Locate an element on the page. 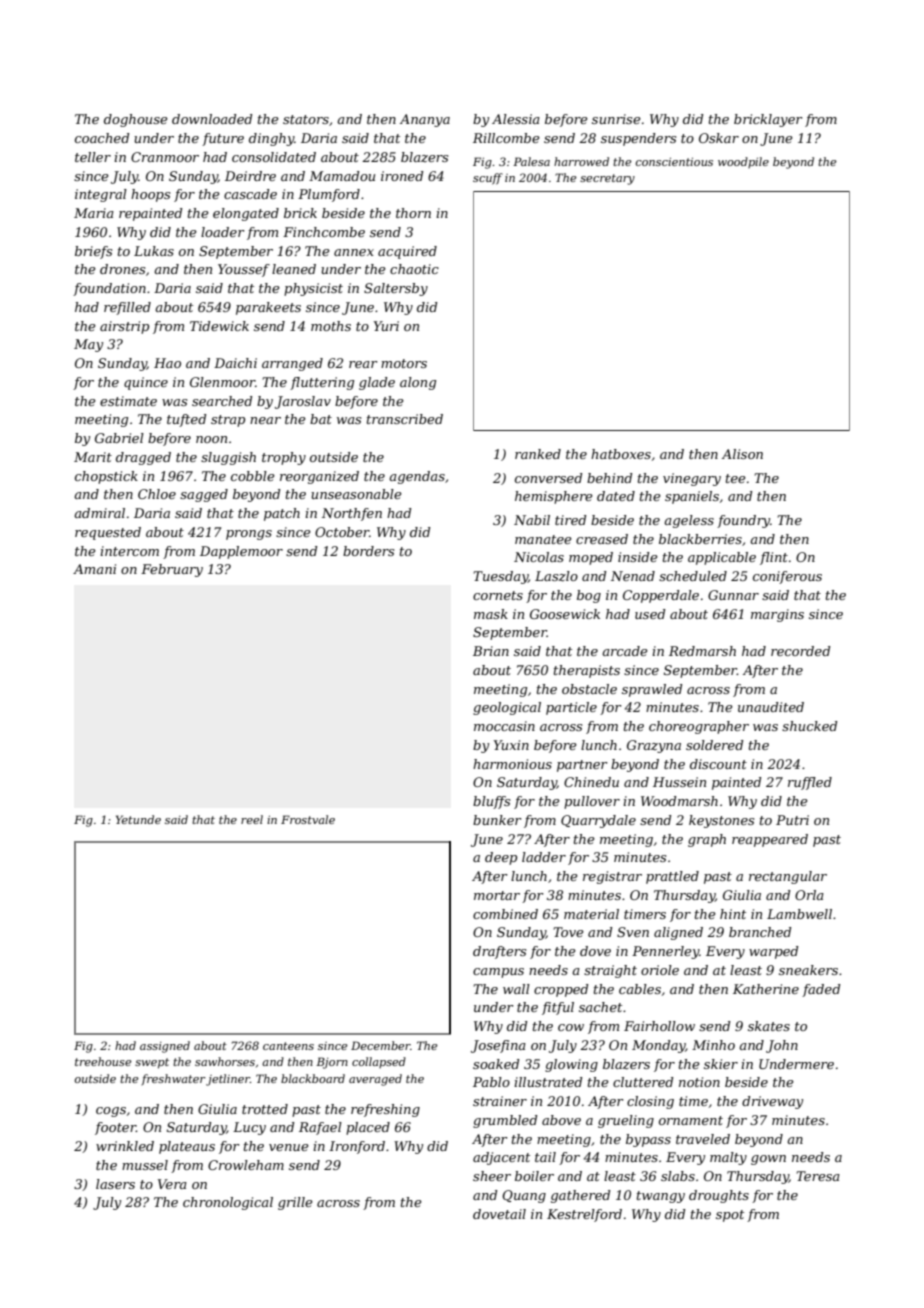  lasers is located at coordinates (115, 1184).
